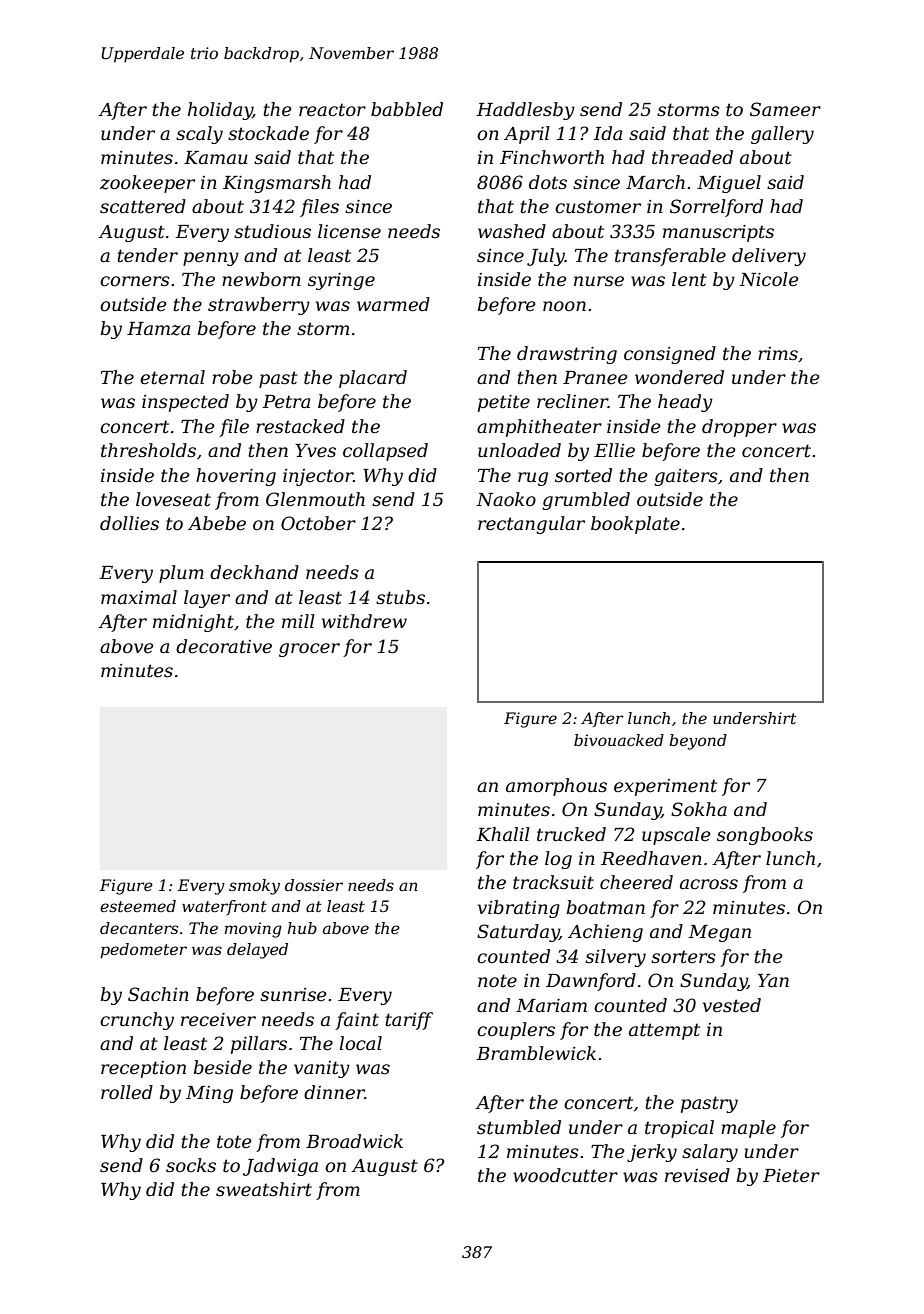  I want to click on Jadwiga, so click(280, 1167).
